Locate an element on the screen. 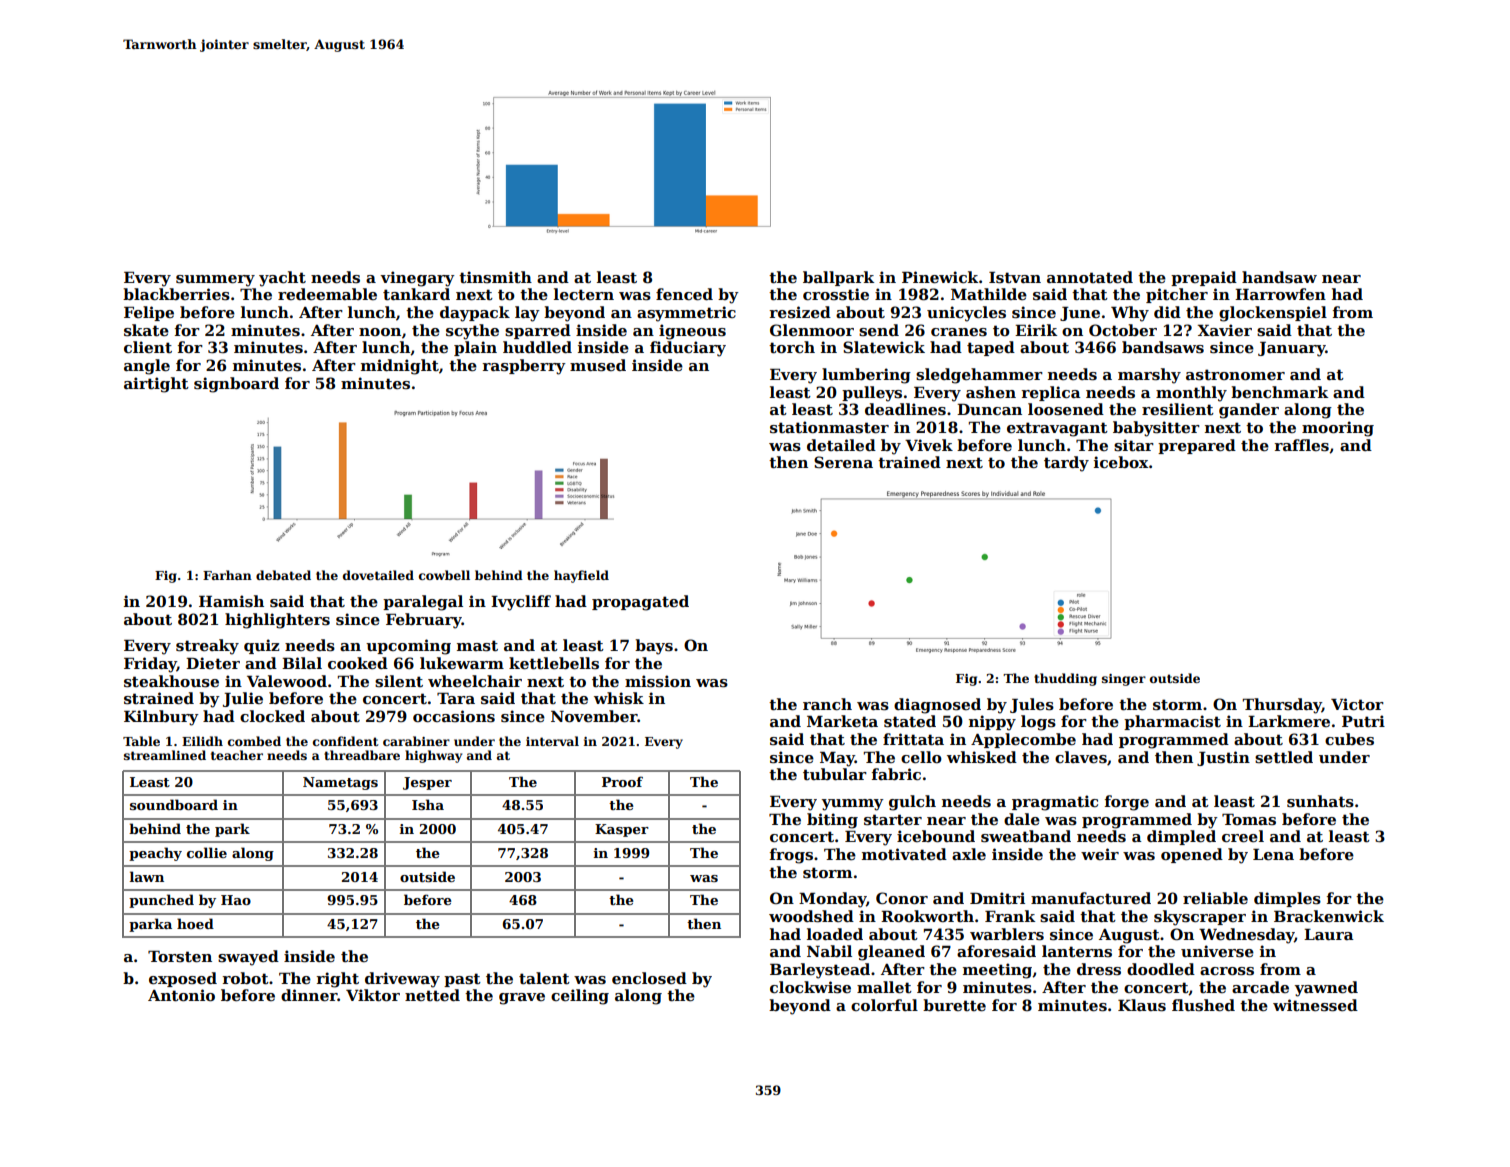  Valewood is located at coordinates (287, 681).
